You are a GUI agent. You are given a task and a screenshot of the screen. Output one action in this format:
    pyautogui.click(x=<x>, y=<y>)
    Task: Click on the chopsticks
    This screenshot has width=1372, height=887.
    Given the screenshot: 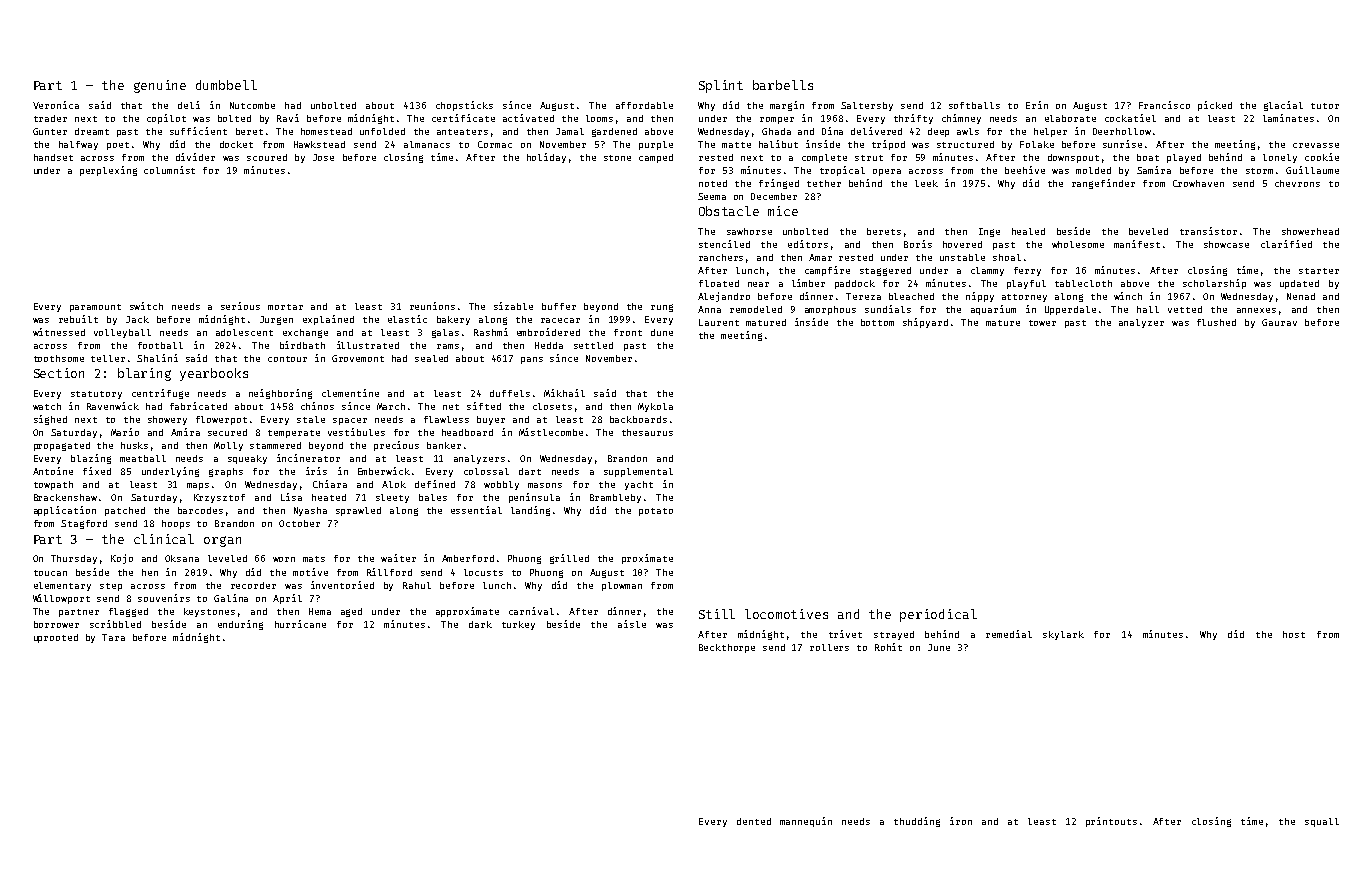 What is the action you would take?
    pyautogui.click(x=464, y=106)
